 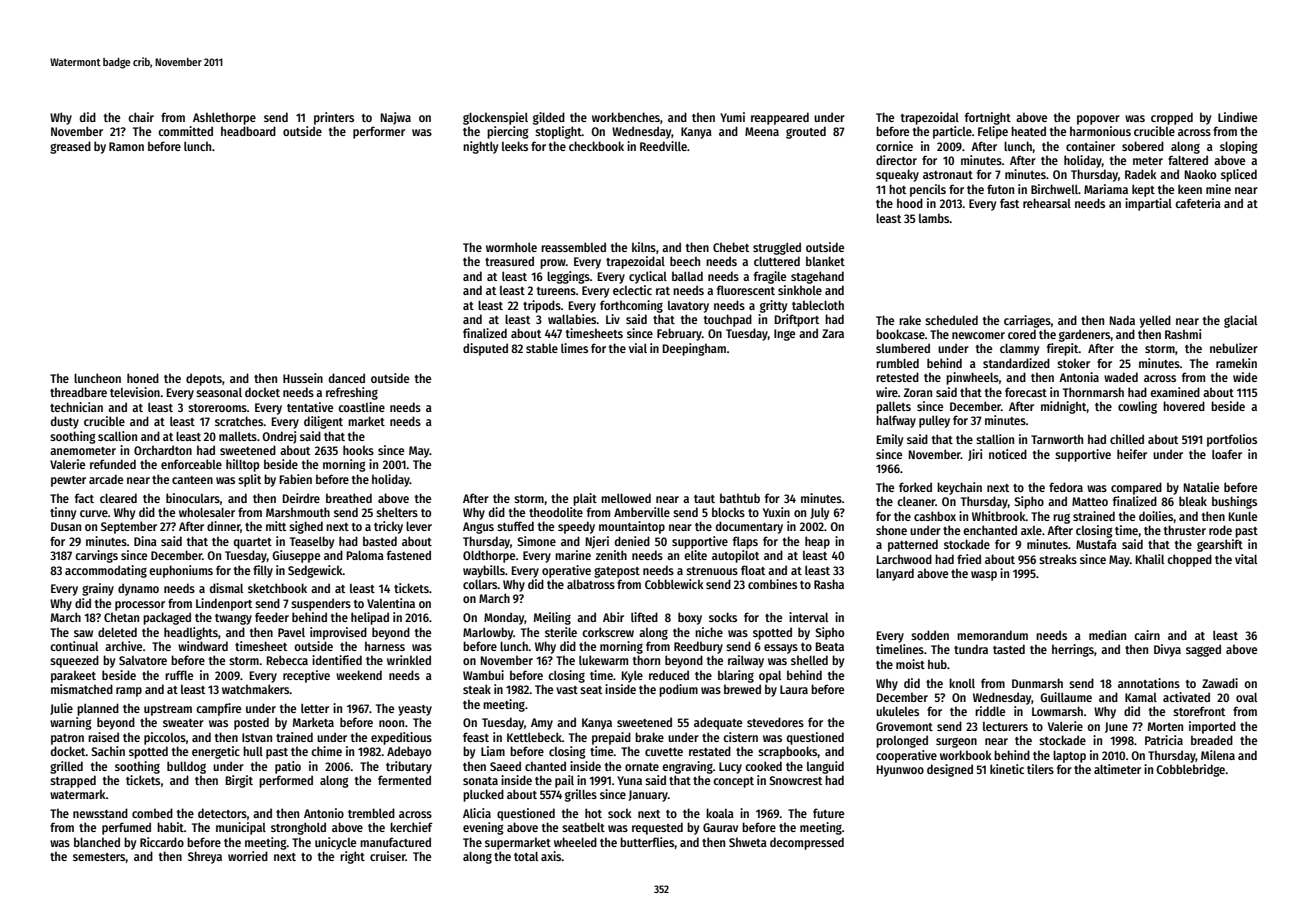 What do you see at coordinates (591, 584) in the page?
I see `albatross` at bounding box center [591, 584].
